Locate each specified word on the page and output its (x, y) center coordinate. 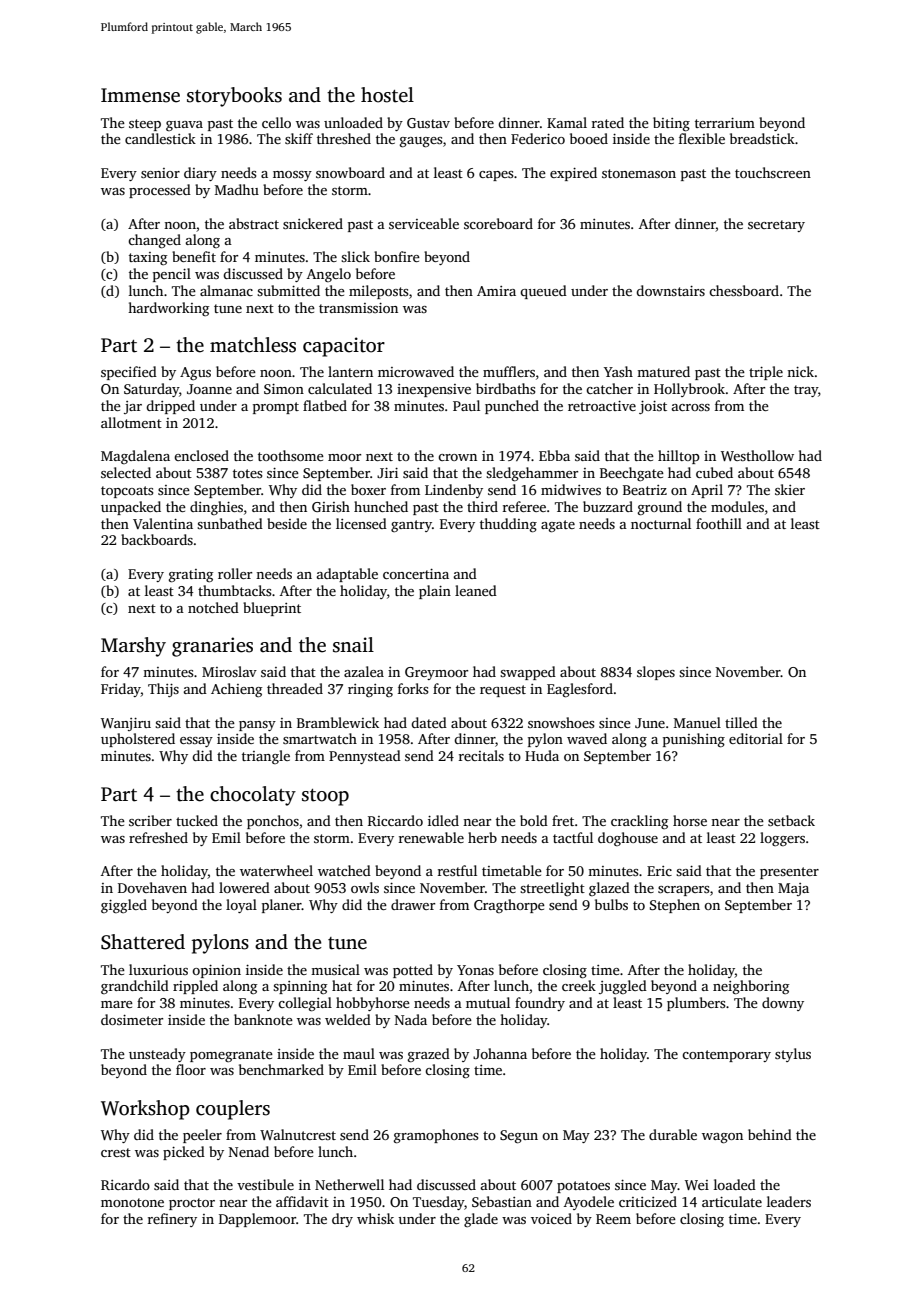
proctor (192, 1204)
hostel (387, 95)
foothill (719, 523)
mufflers (509, 371)
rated (608, 122)
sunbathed (230, 523)
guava (184, 126)
